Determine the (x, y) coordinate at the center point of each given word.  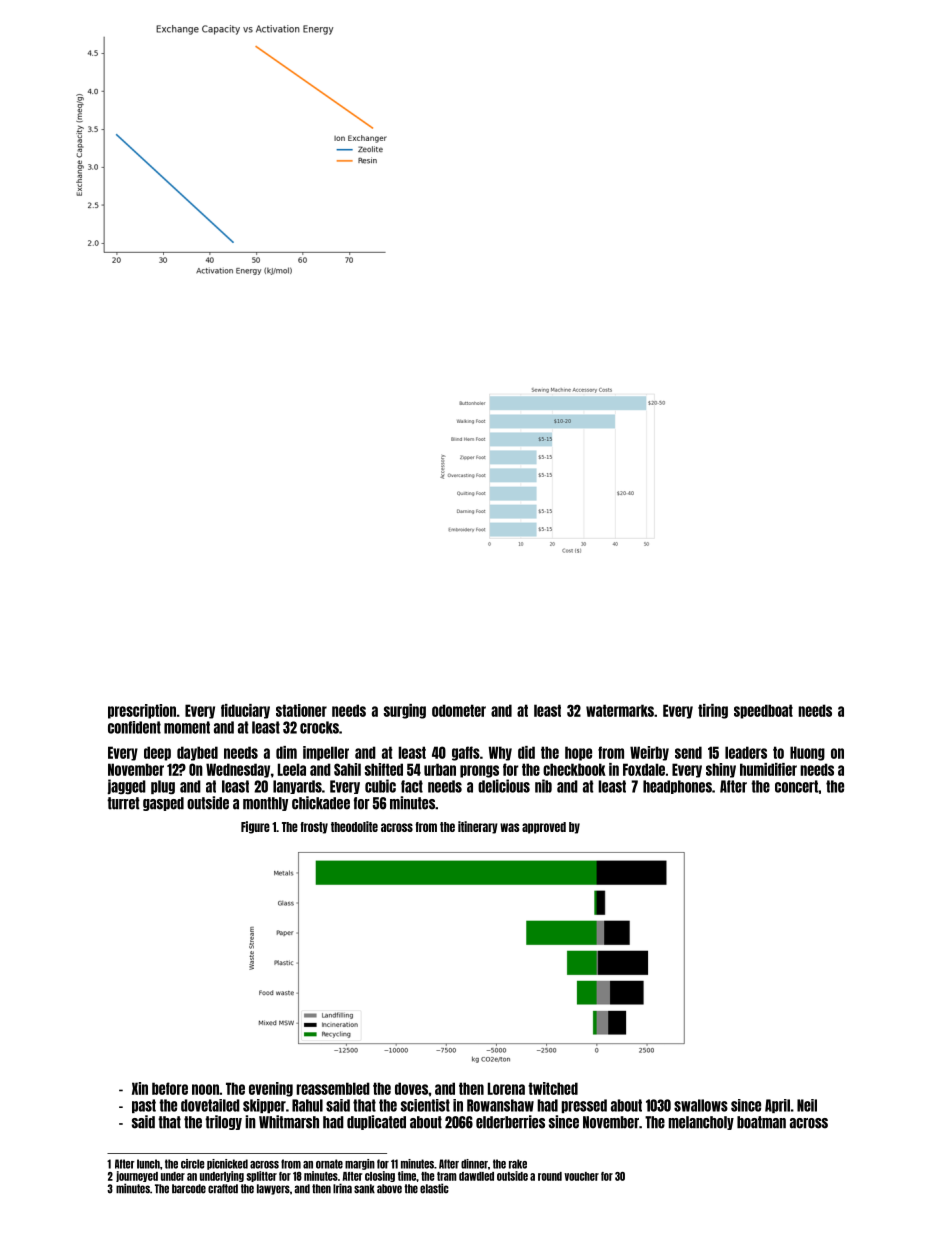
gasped (163, 804)
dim (286, 752)
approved (544, 828)
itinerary (478, 827)
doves (411, 1088)
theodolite (354, 826)
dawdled (476, 1176)
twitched (553, 1088)
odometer (459, 710)
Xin (140, 1088)
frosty (314, 828)
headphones (677, 787)
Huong (807, 753)
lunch (148, 1164)
